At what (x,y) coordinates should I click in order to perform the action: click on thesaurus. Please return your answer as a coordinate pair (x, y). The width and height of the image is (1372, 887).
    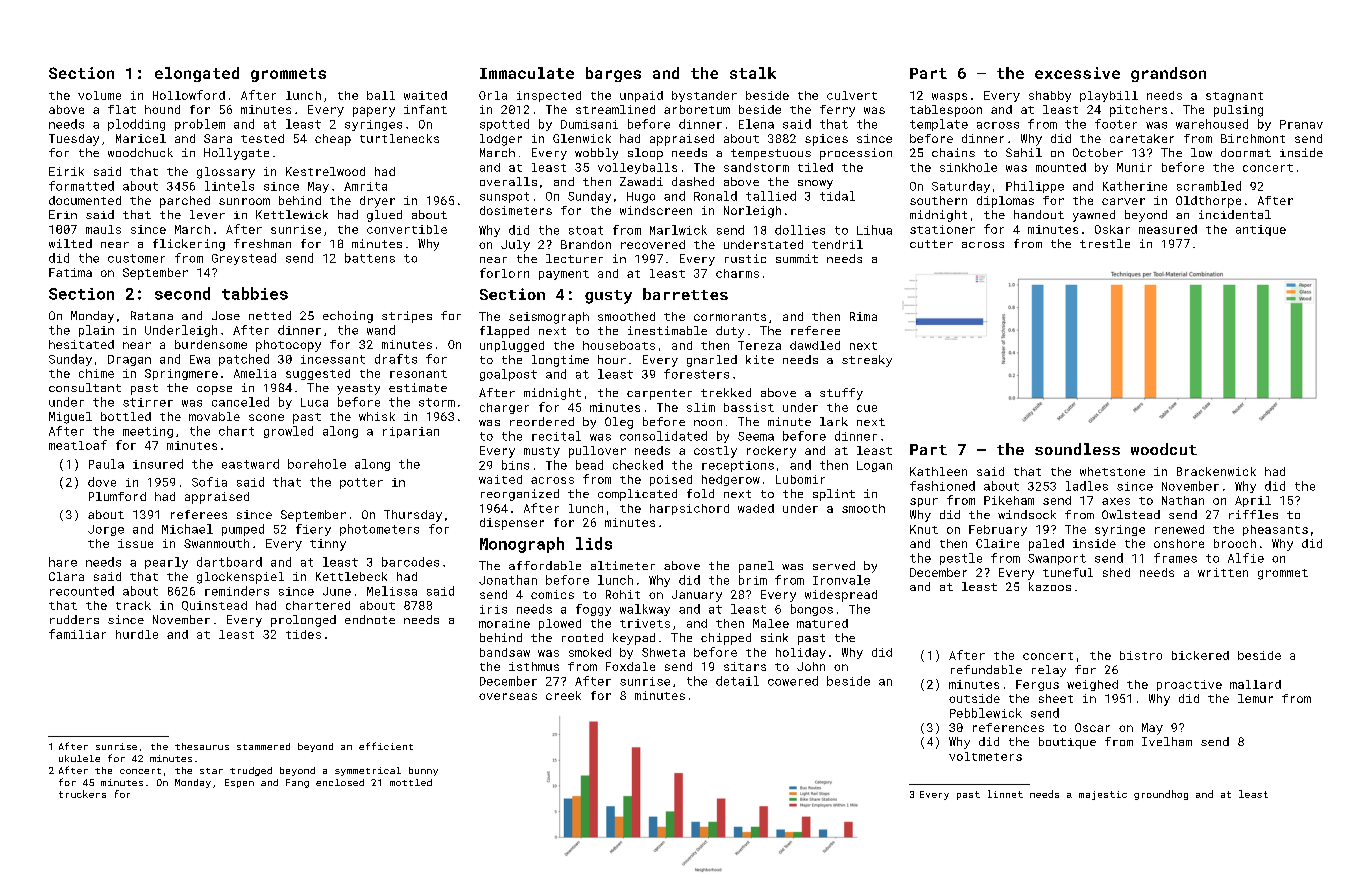
    Looking at the image, I should click on (202, 746).
